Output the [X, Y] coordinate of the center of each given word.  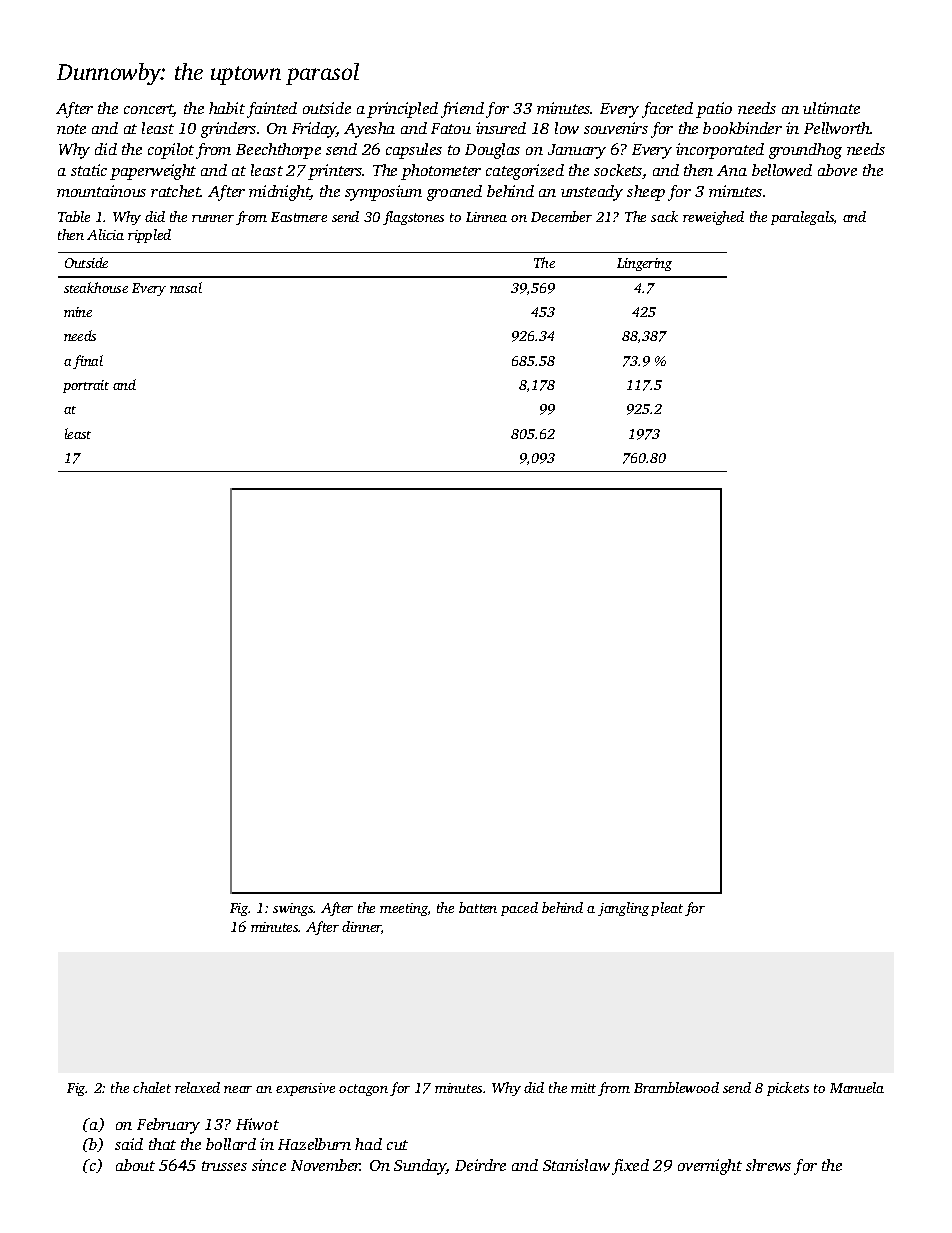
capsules [414, 151]
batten [478, 907]
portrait [86, 386]
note [71, 129]
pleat [667, 909]
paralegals [802, 218]
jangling [623, 909]
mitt [583, 1088]
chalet [152, 1087]
